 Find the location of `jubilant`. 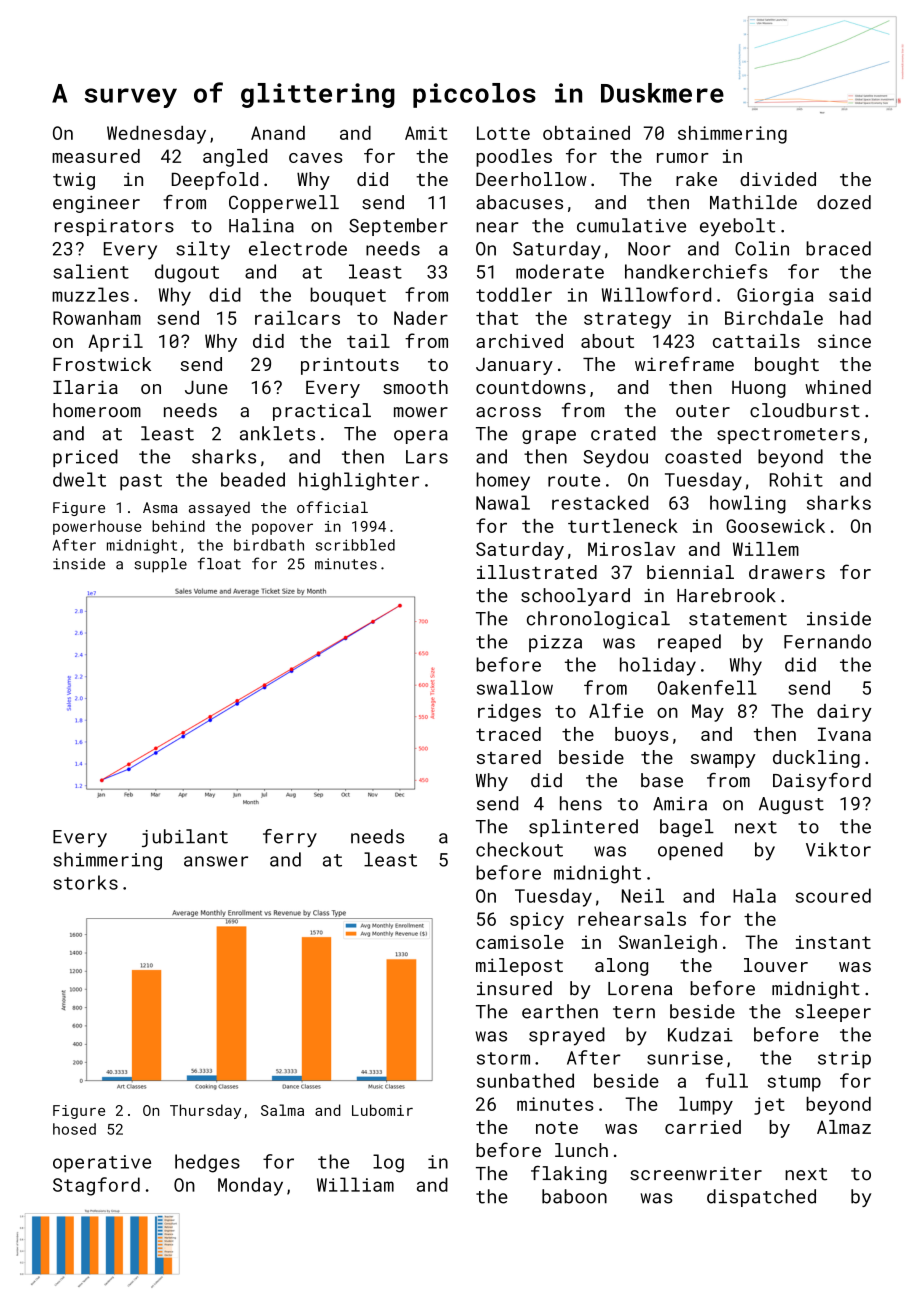

jubilant is located at coordinates (185, 838).
